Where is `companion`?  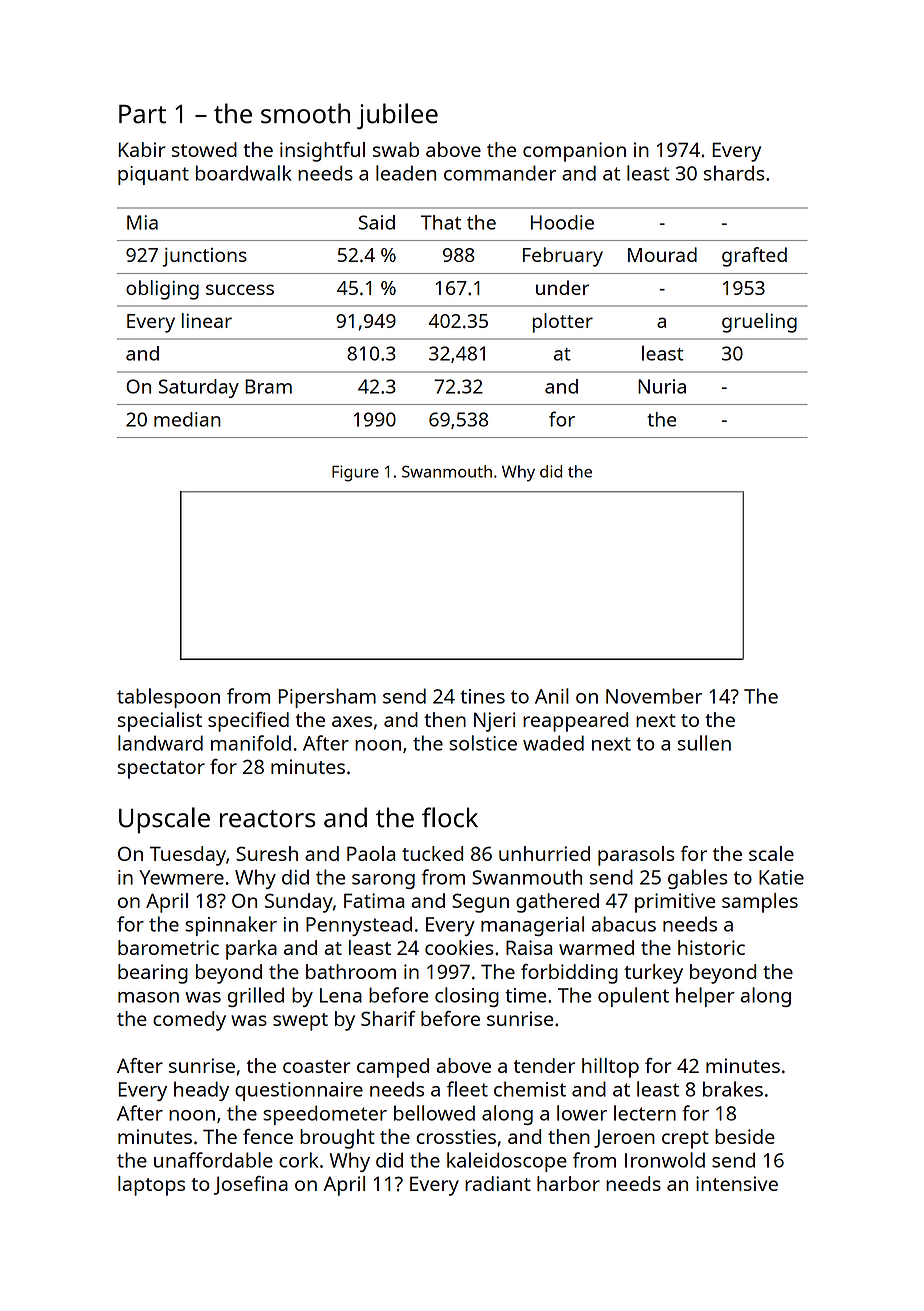
companion is located at coordinates (574, 152).
